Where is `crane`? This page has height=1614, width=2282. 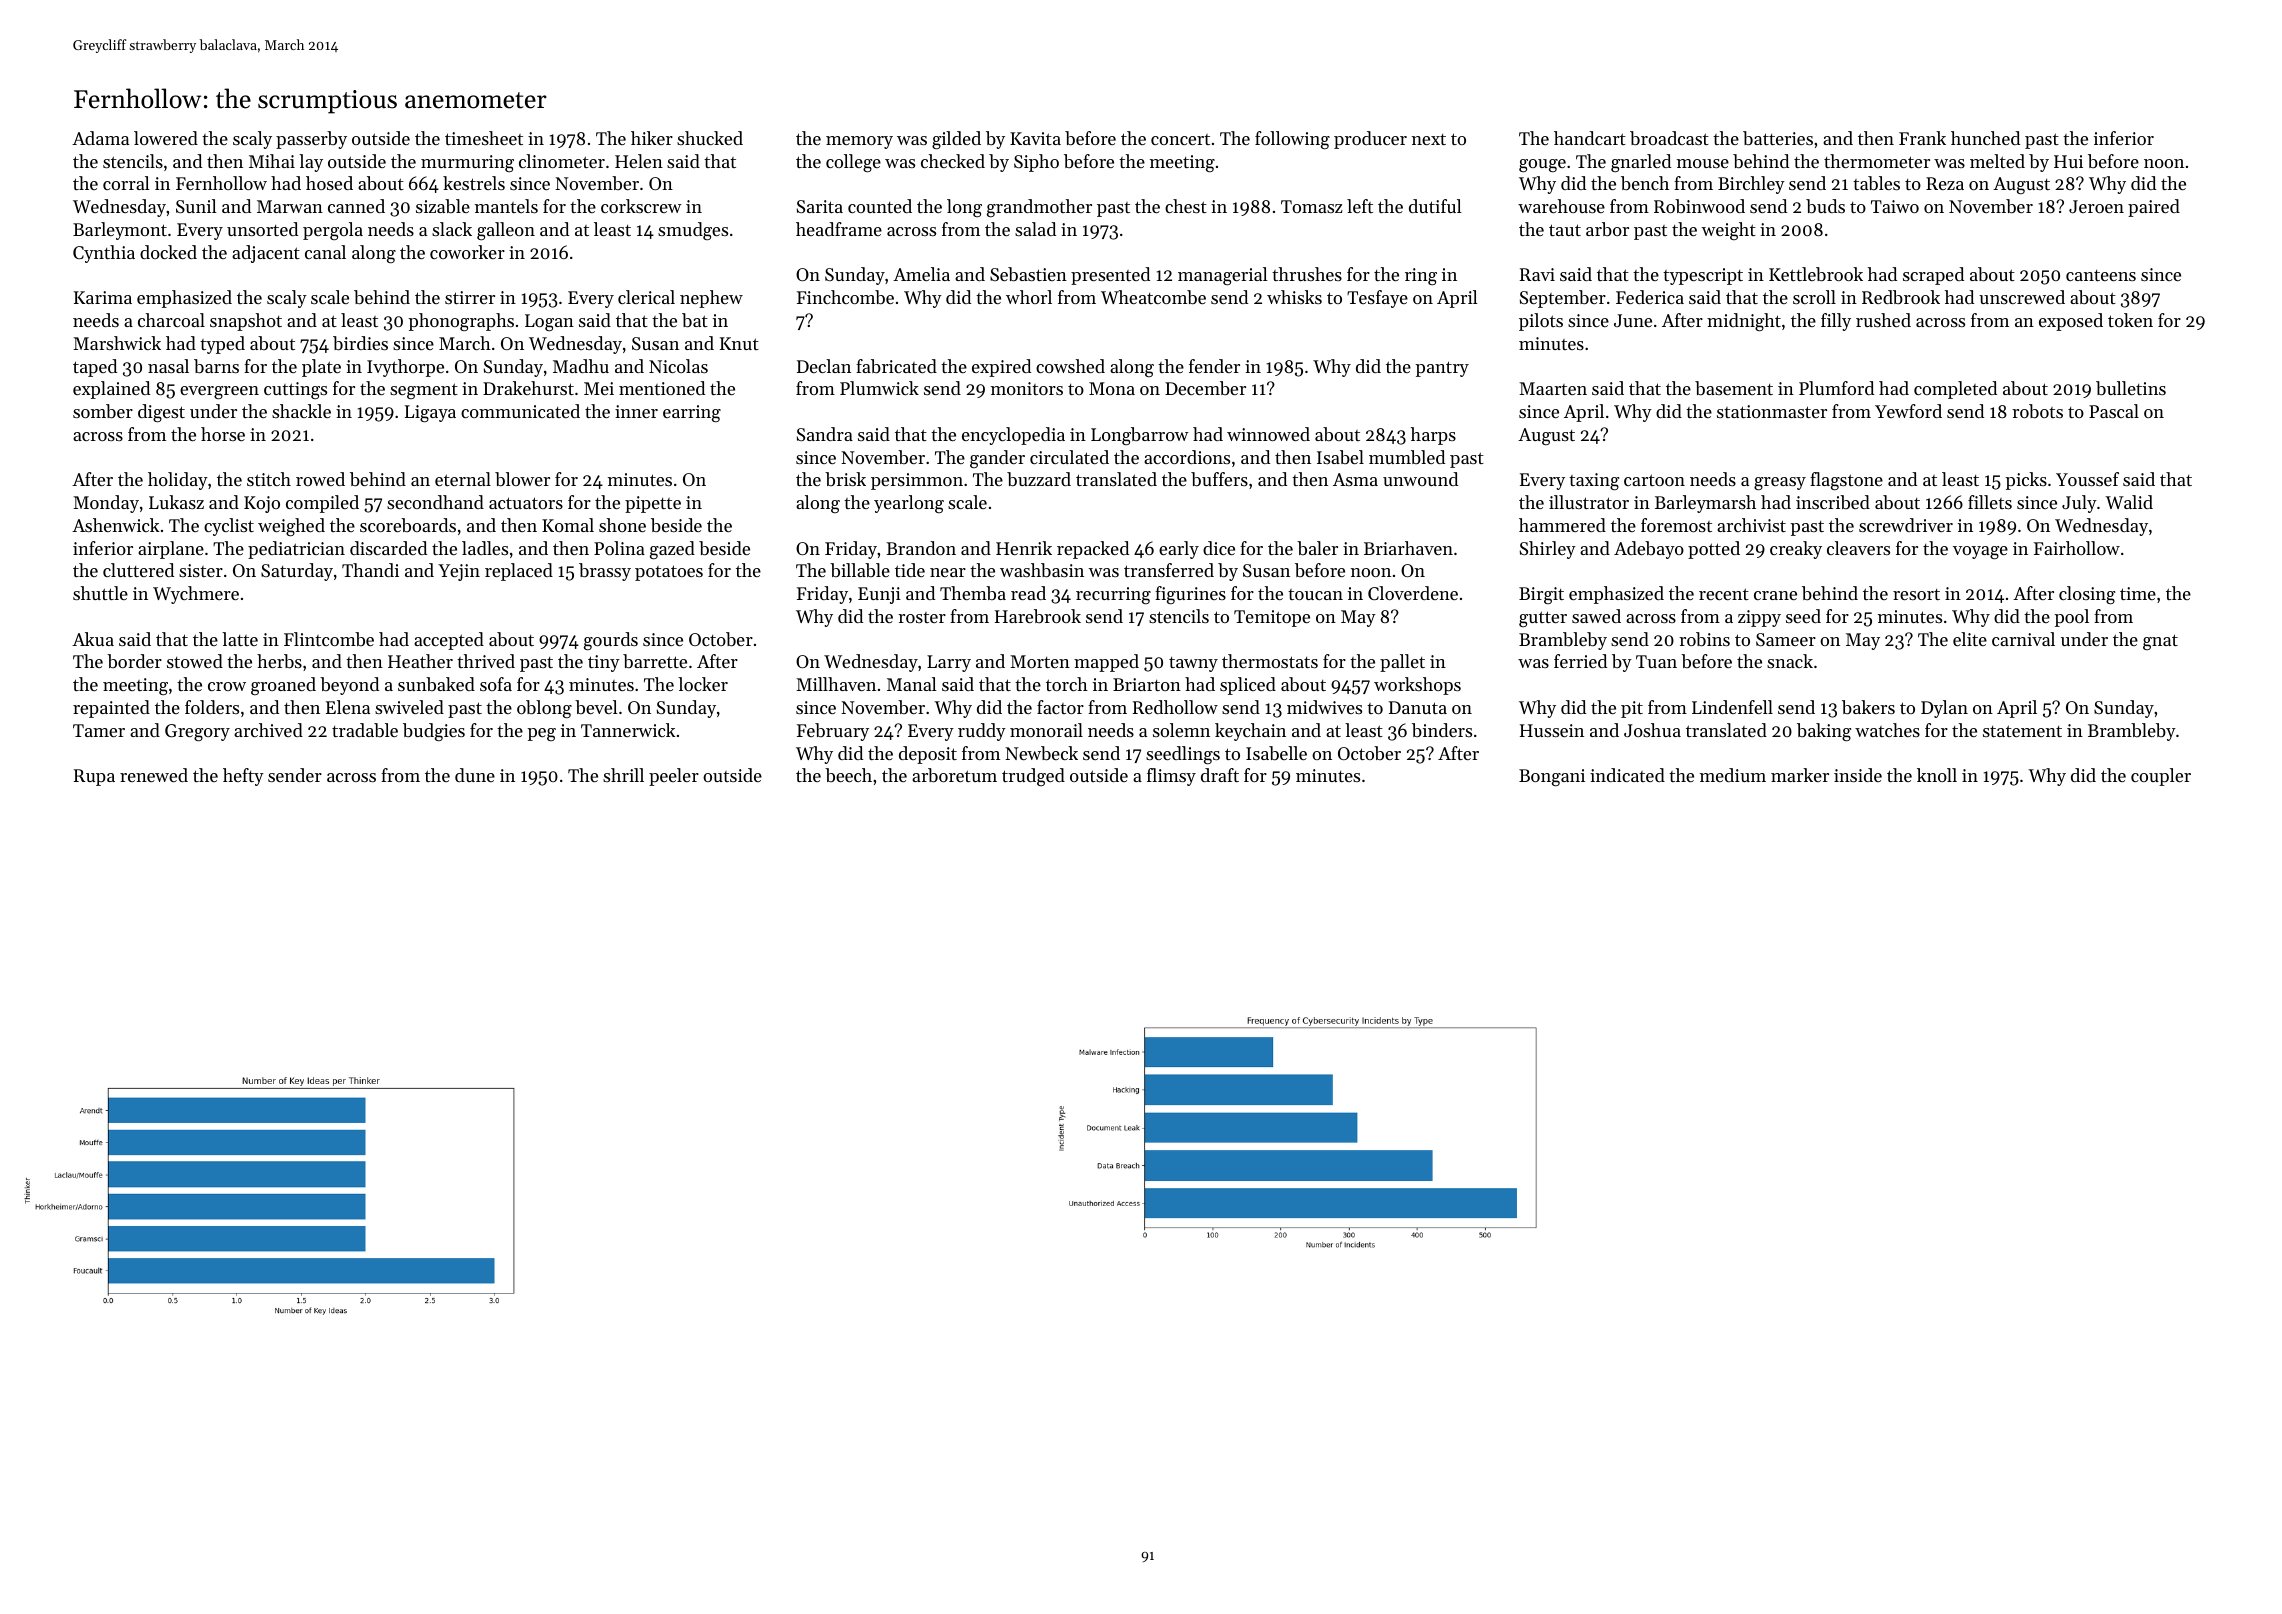
crane is located at coordinates (1775, 595).
